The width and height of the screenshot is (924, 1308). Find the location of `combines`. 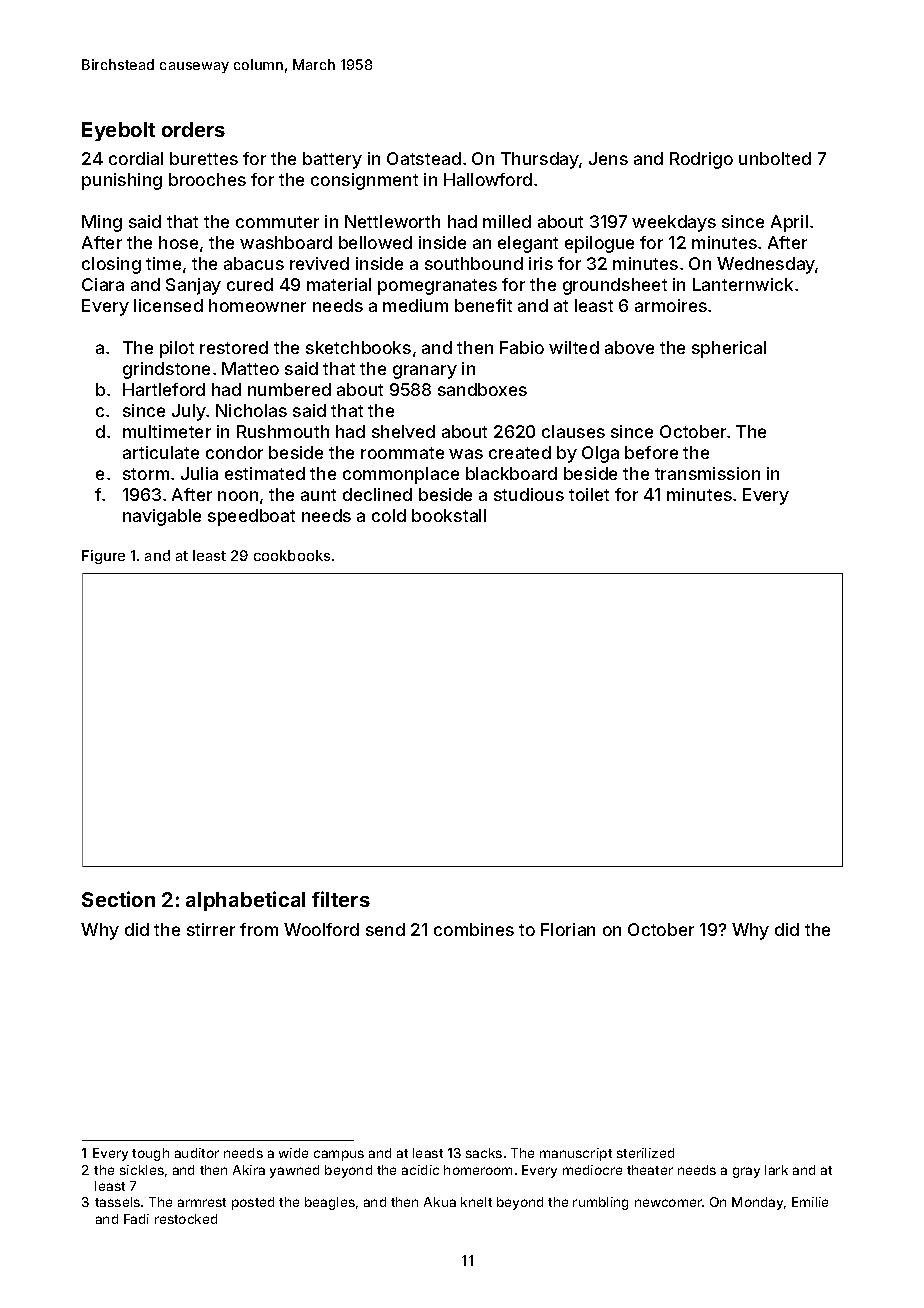

combines is located at coordinates (474, 929).
